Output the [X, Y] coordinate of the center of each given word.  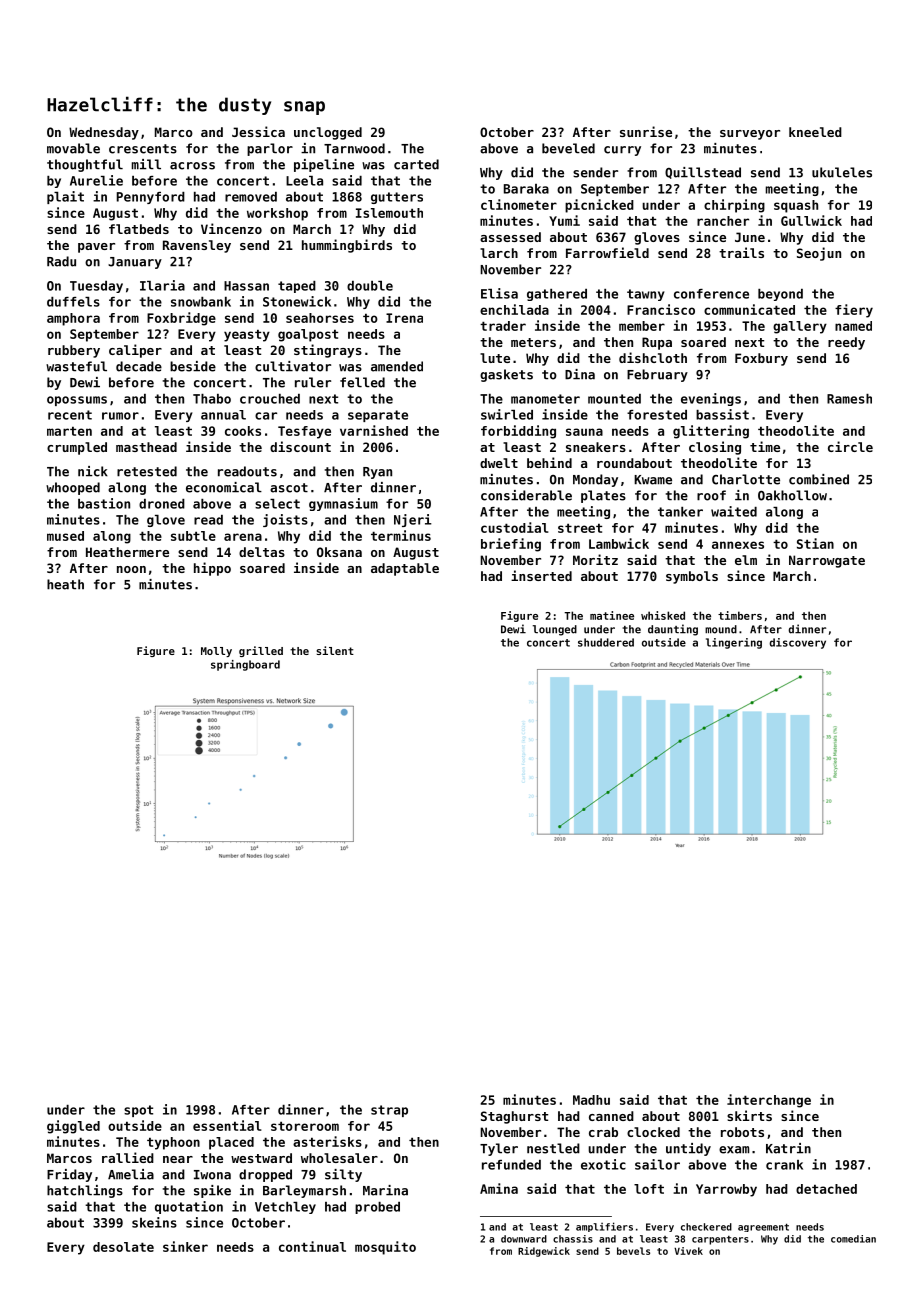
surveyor [750, 135]
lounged [555, 630]
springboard [245, 665]
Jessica [258, 131]
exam [734, 1150]
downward [524, 1239]
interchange [769, 1101]
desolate [123, 1247]
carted [416, 164]
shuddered [606, 642]
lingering [734, 643]
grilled [261, 651]
